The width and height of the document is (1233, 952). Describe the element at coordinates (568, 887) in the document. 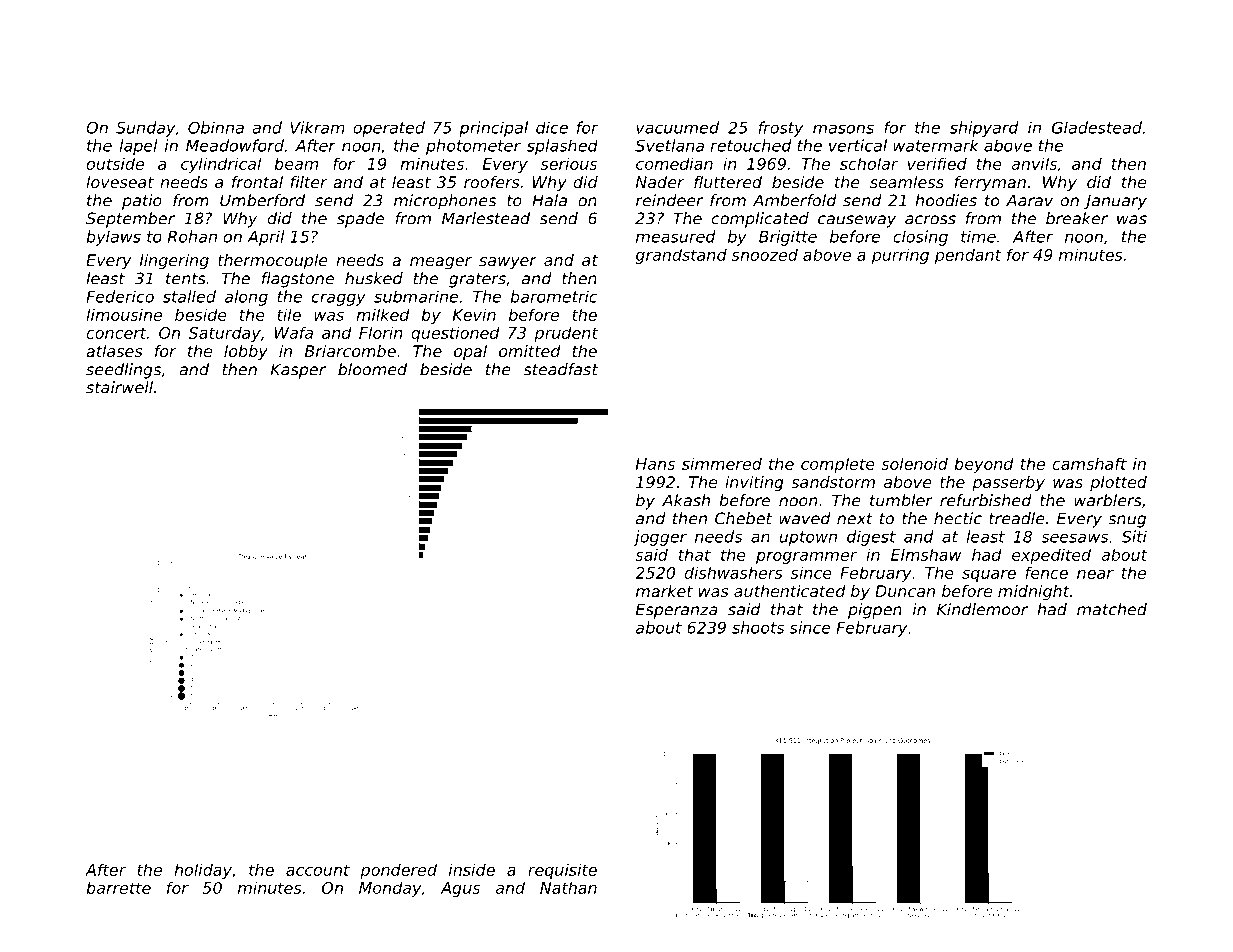

I see `Nathan` at that location.
